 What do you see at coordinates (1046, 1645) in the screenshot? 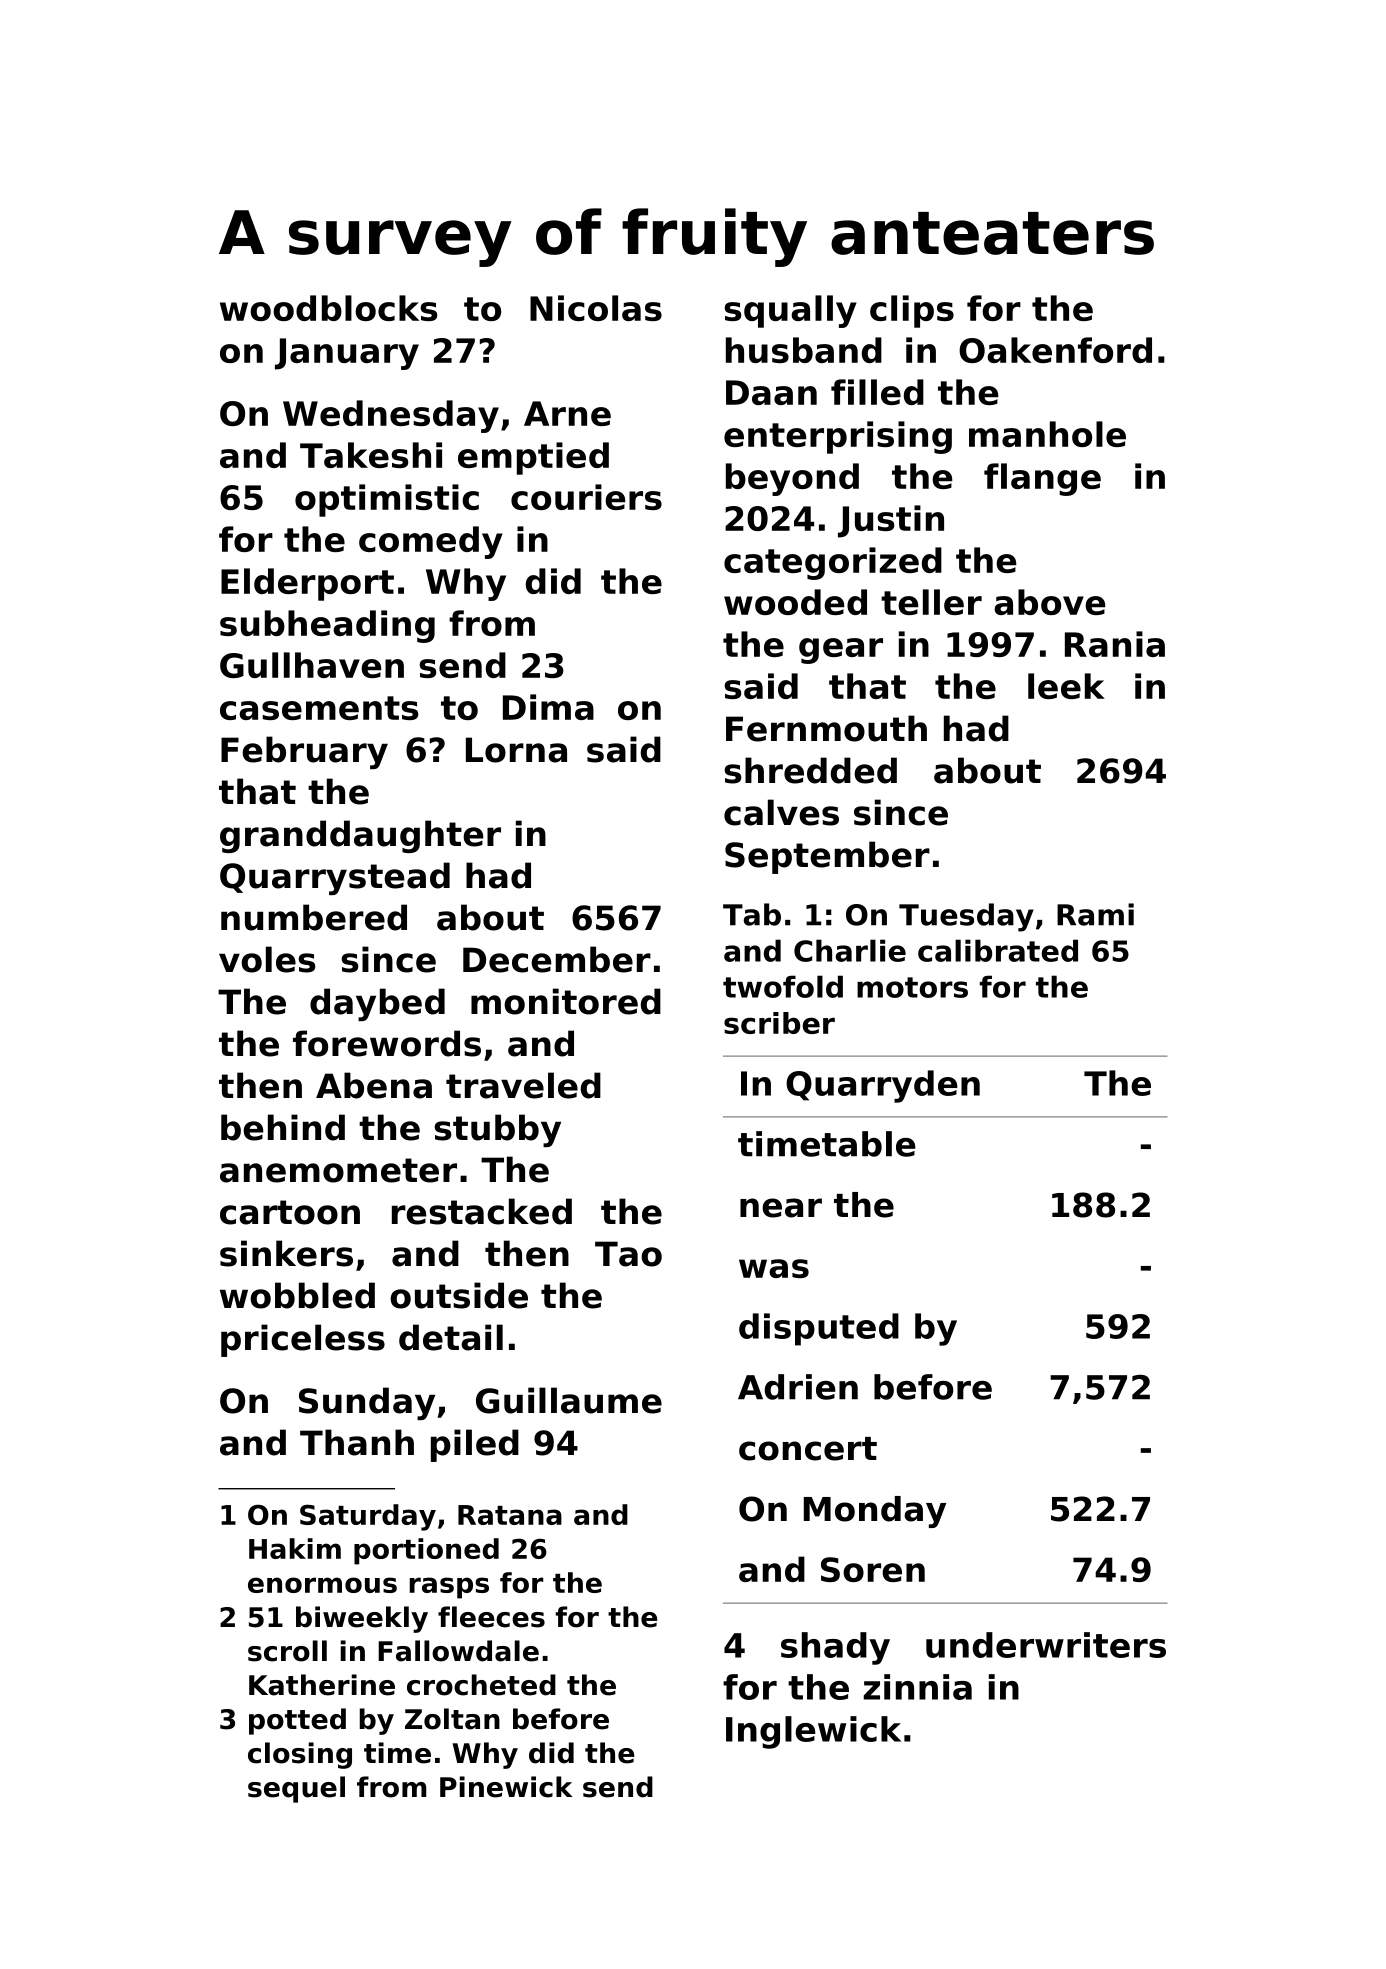
I see `underwriters` at bounding box center [1046, 1645].
